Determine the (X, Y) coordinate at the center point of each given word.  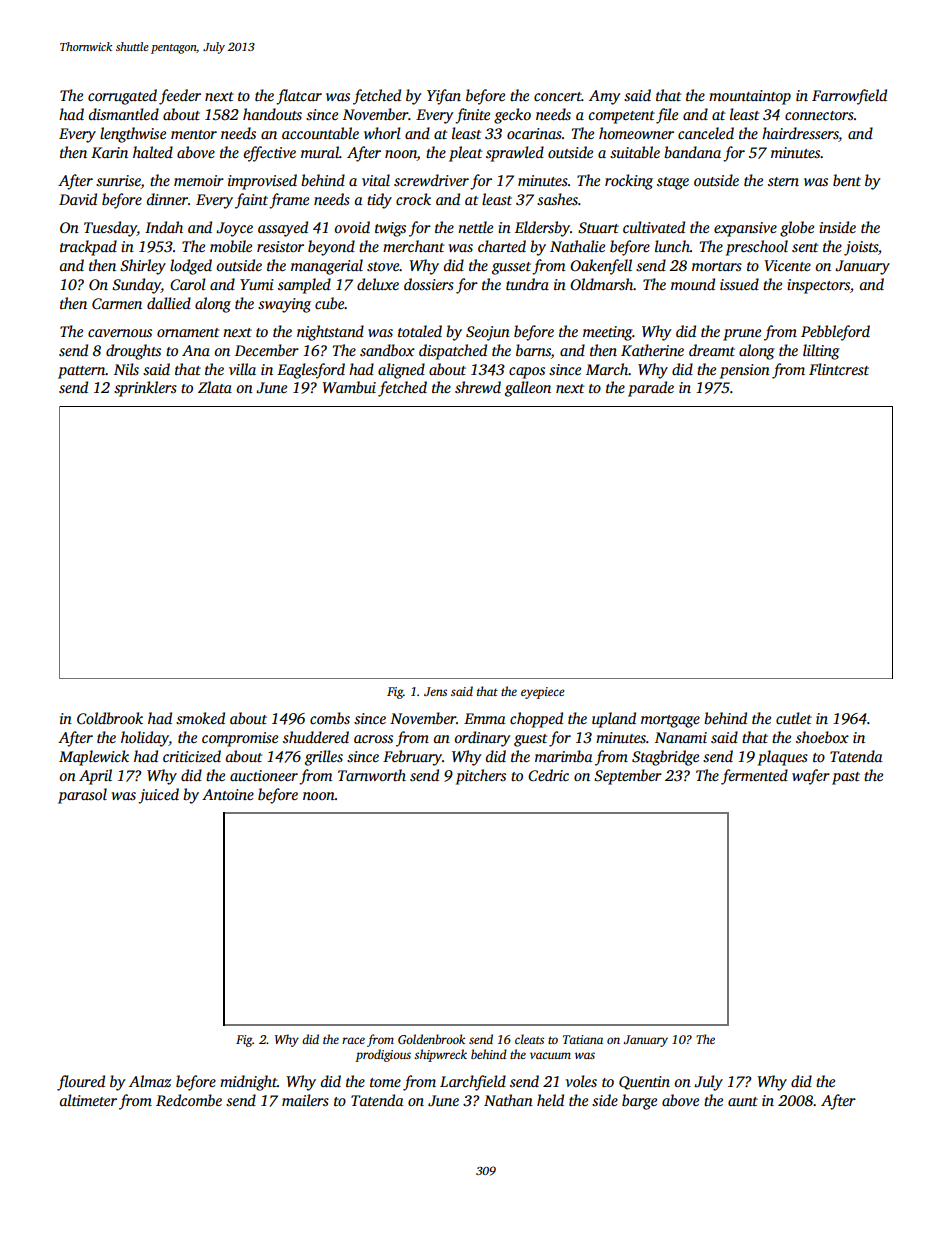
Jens (435, 691)
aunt (743, 1101)
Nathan (508, 1100)
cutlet (794, 718)
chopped (536, 720)
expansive (745, 229)
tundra (527, 284)
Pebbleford (835, 333)
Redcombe (189, 1100)
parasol (82, 796)
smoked (200, 718)
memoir (199, 180)
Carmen (117, 304)
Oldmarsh (602, 284)
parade (651, 389)
